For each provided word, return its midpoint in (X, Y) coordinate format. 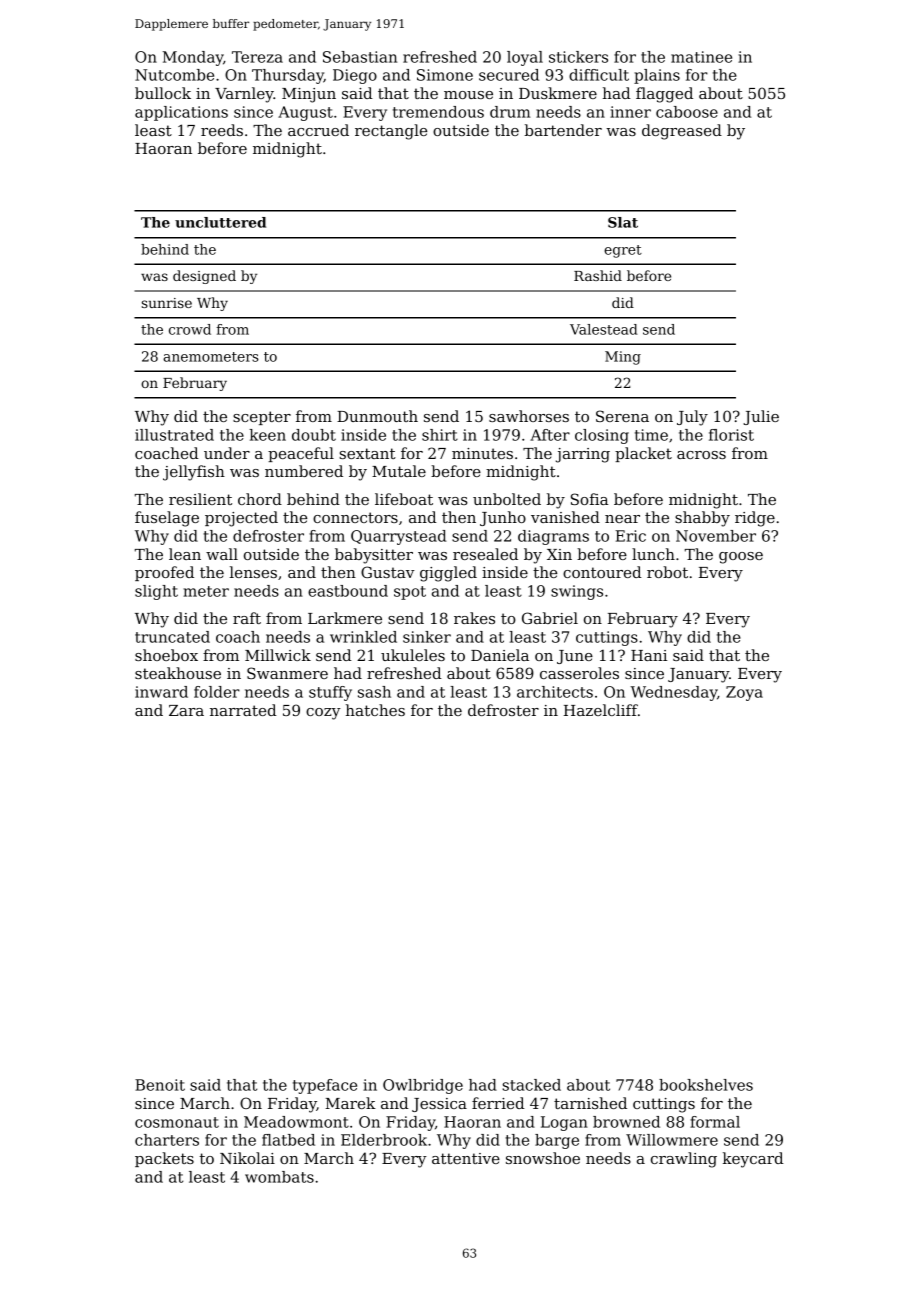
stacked (531, 1085)
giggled (448, 574)
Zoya (744, 693)
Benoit (160, 1085)
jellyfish (194, 473)
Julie (761, 417)
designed (204, 277)
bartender (563, 130)
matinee (701, 57)
